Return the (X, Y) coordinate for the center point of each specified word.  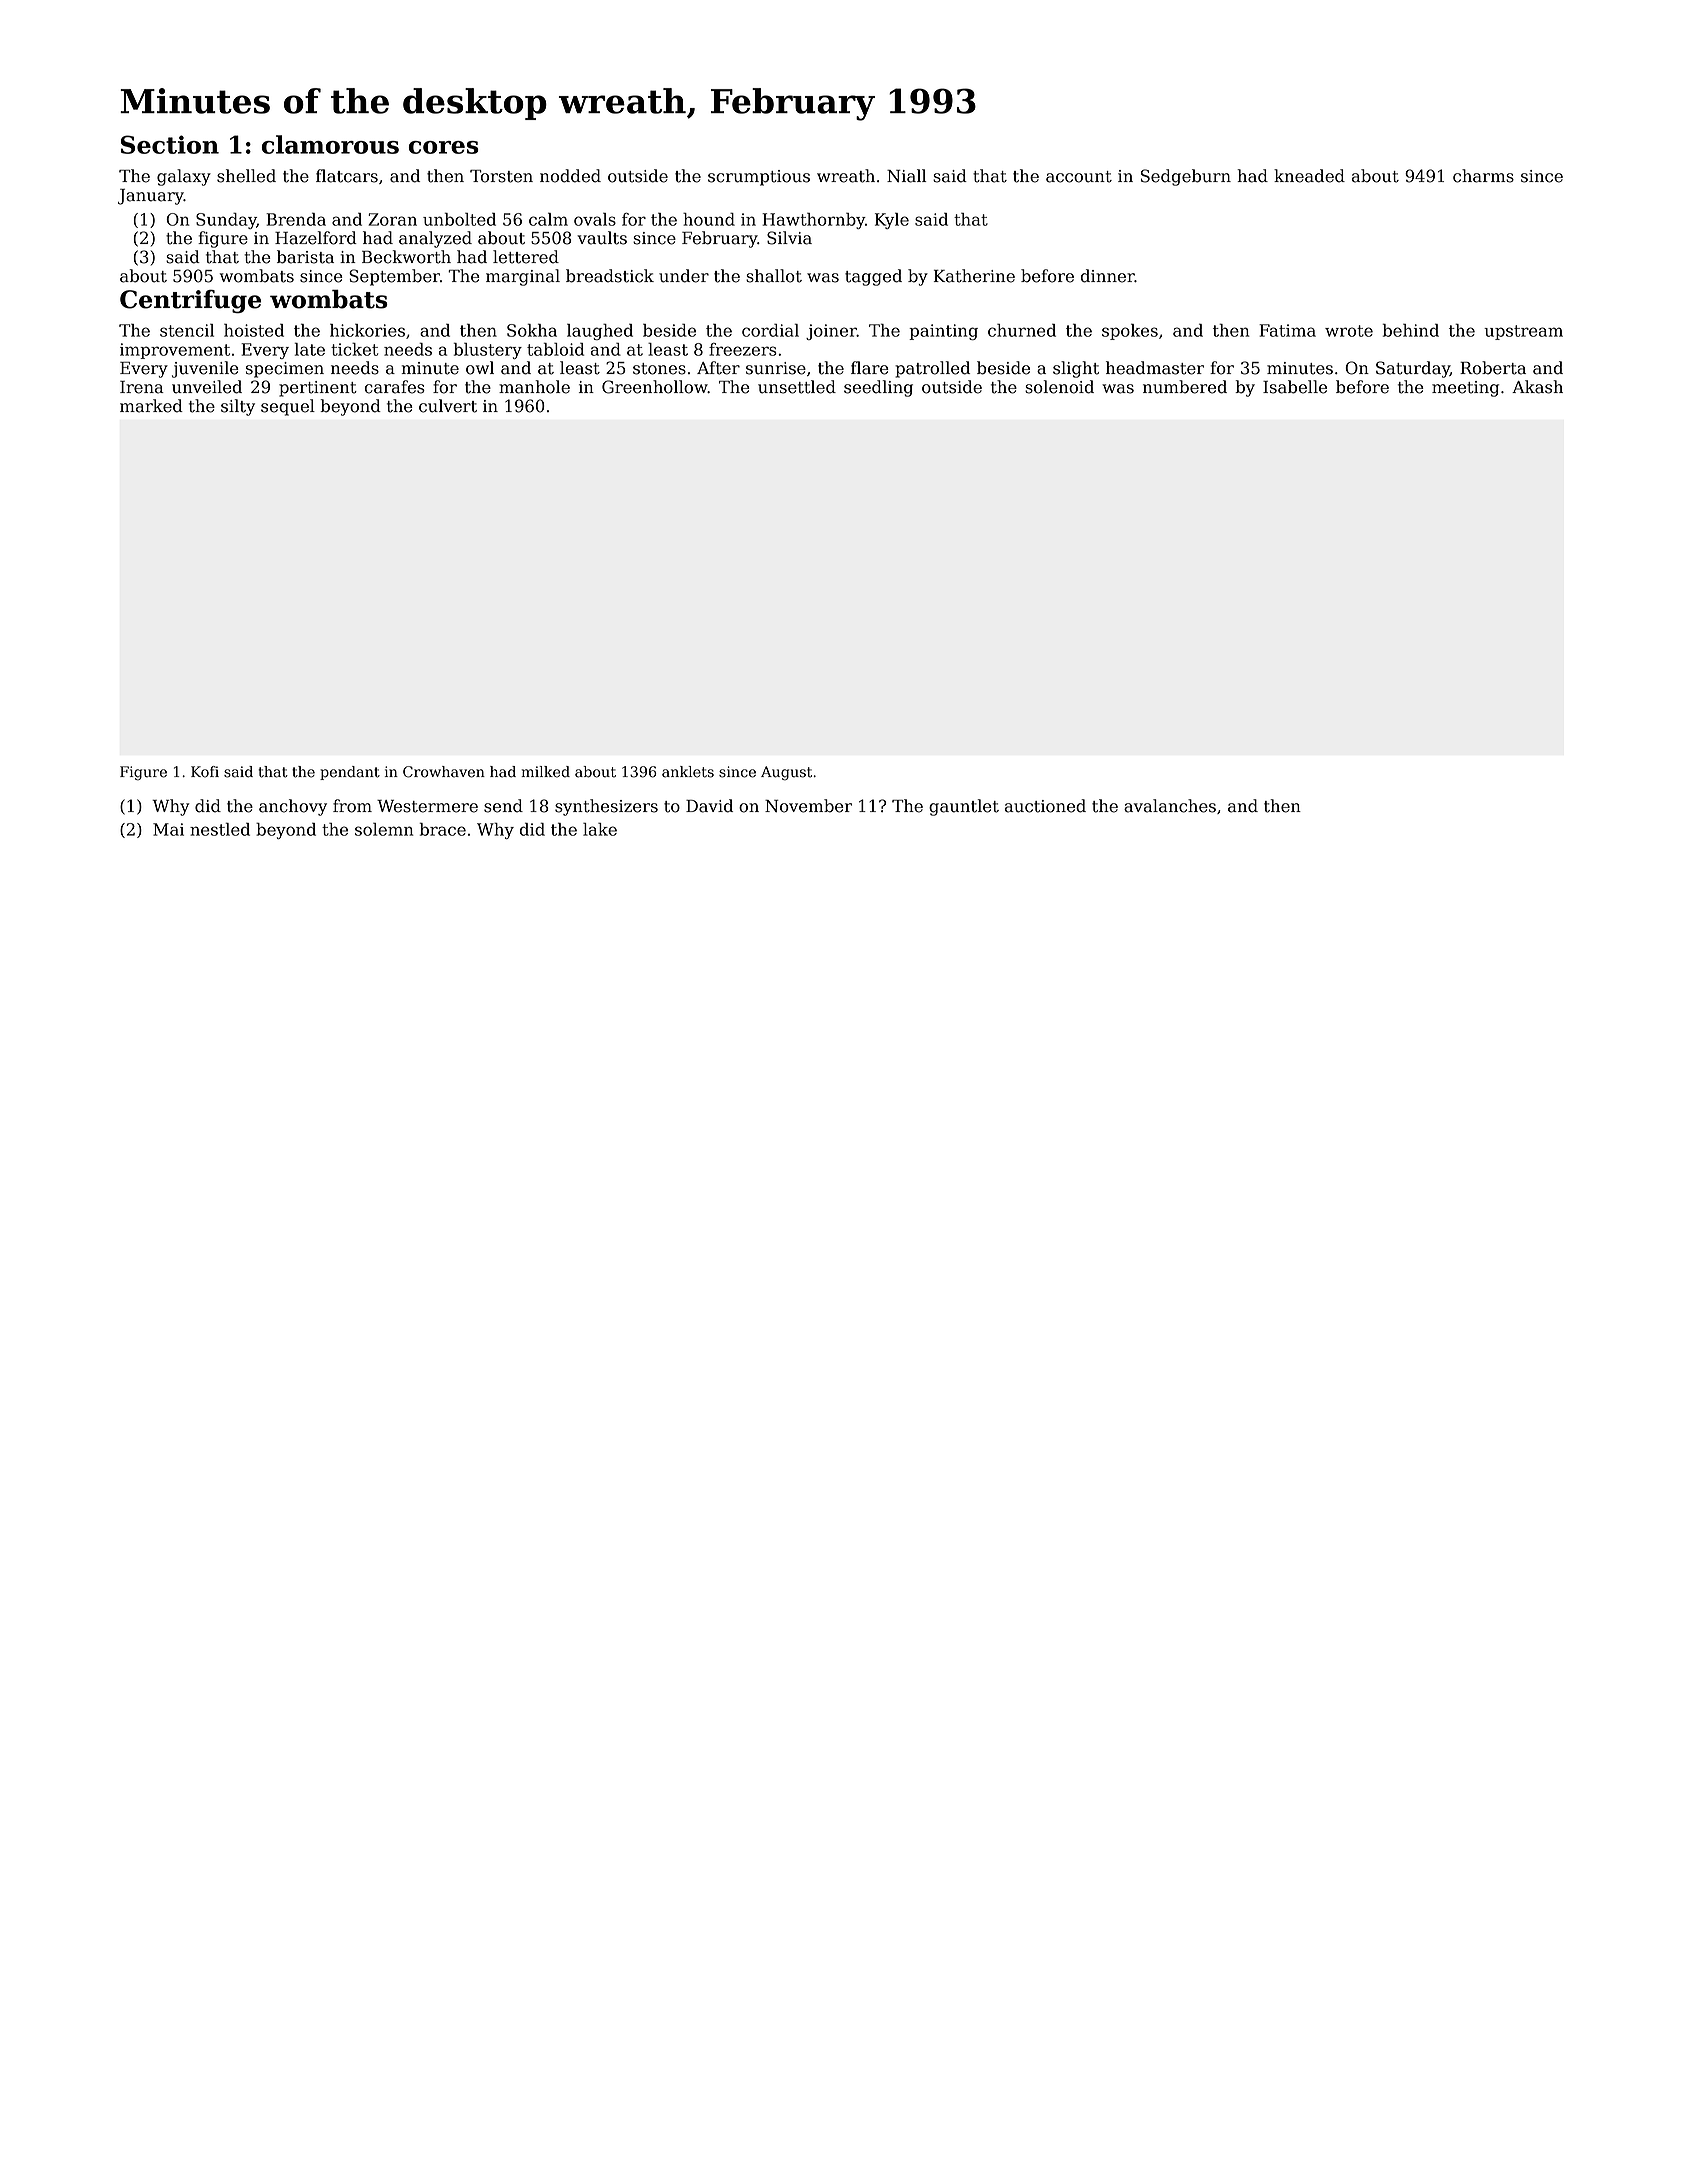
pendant (350, 773)
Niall (906, 176)
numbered (1185, 387)
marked (151, 406)
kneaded (1309, 176)
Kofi (205, 772)
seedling (878, 388)
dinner (1108, 276)
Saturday (1413, 369)
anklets (688, 772)
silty (238, 407)
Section (170, 144)
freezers (743, 349)
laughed (600, 332)
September (394, 277)
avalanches (1170, 806)
